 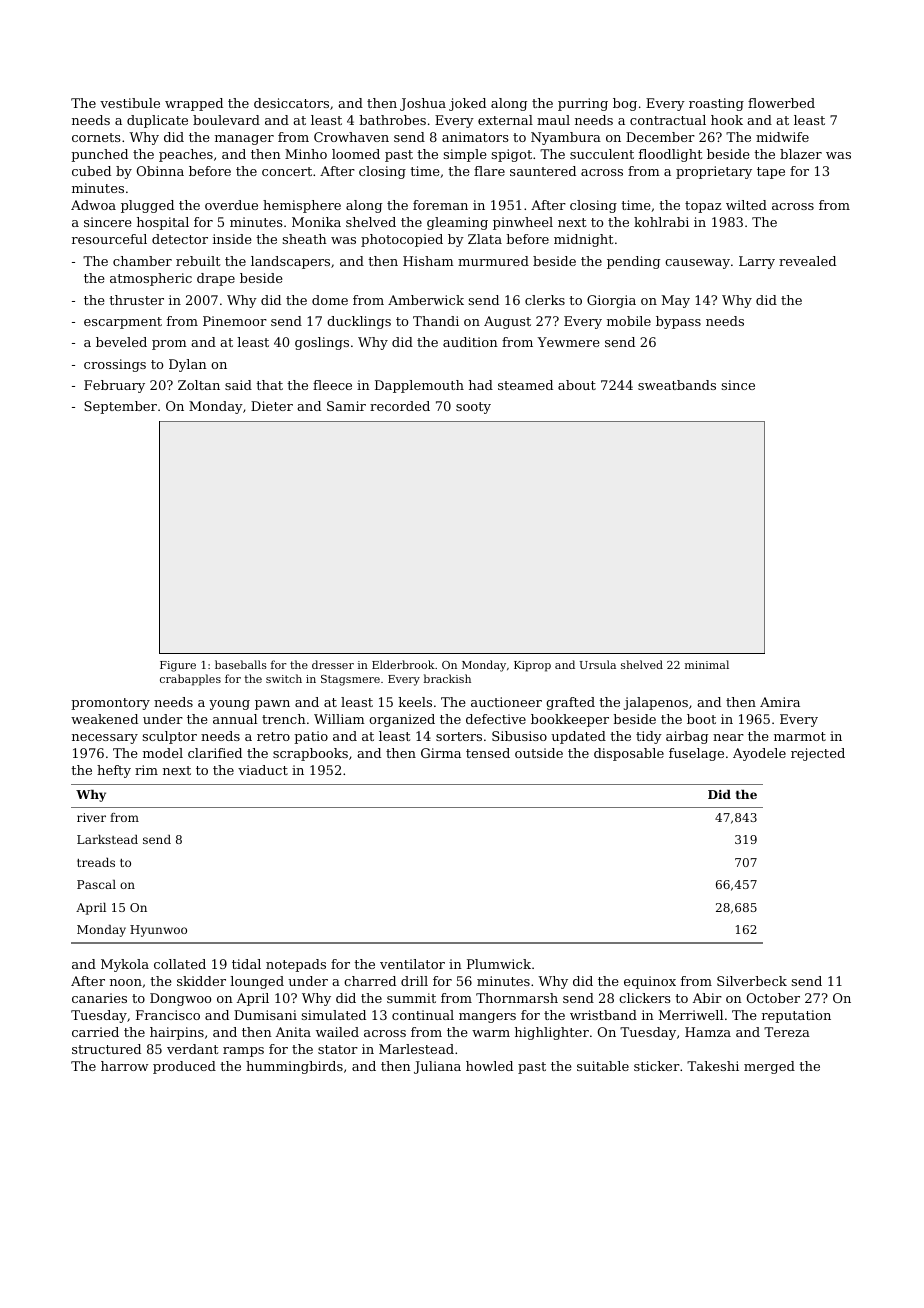 What do you see at coordinates (243, 1052) in the screenshot?
I see `ramps` at bounding box center [243, 1052].
